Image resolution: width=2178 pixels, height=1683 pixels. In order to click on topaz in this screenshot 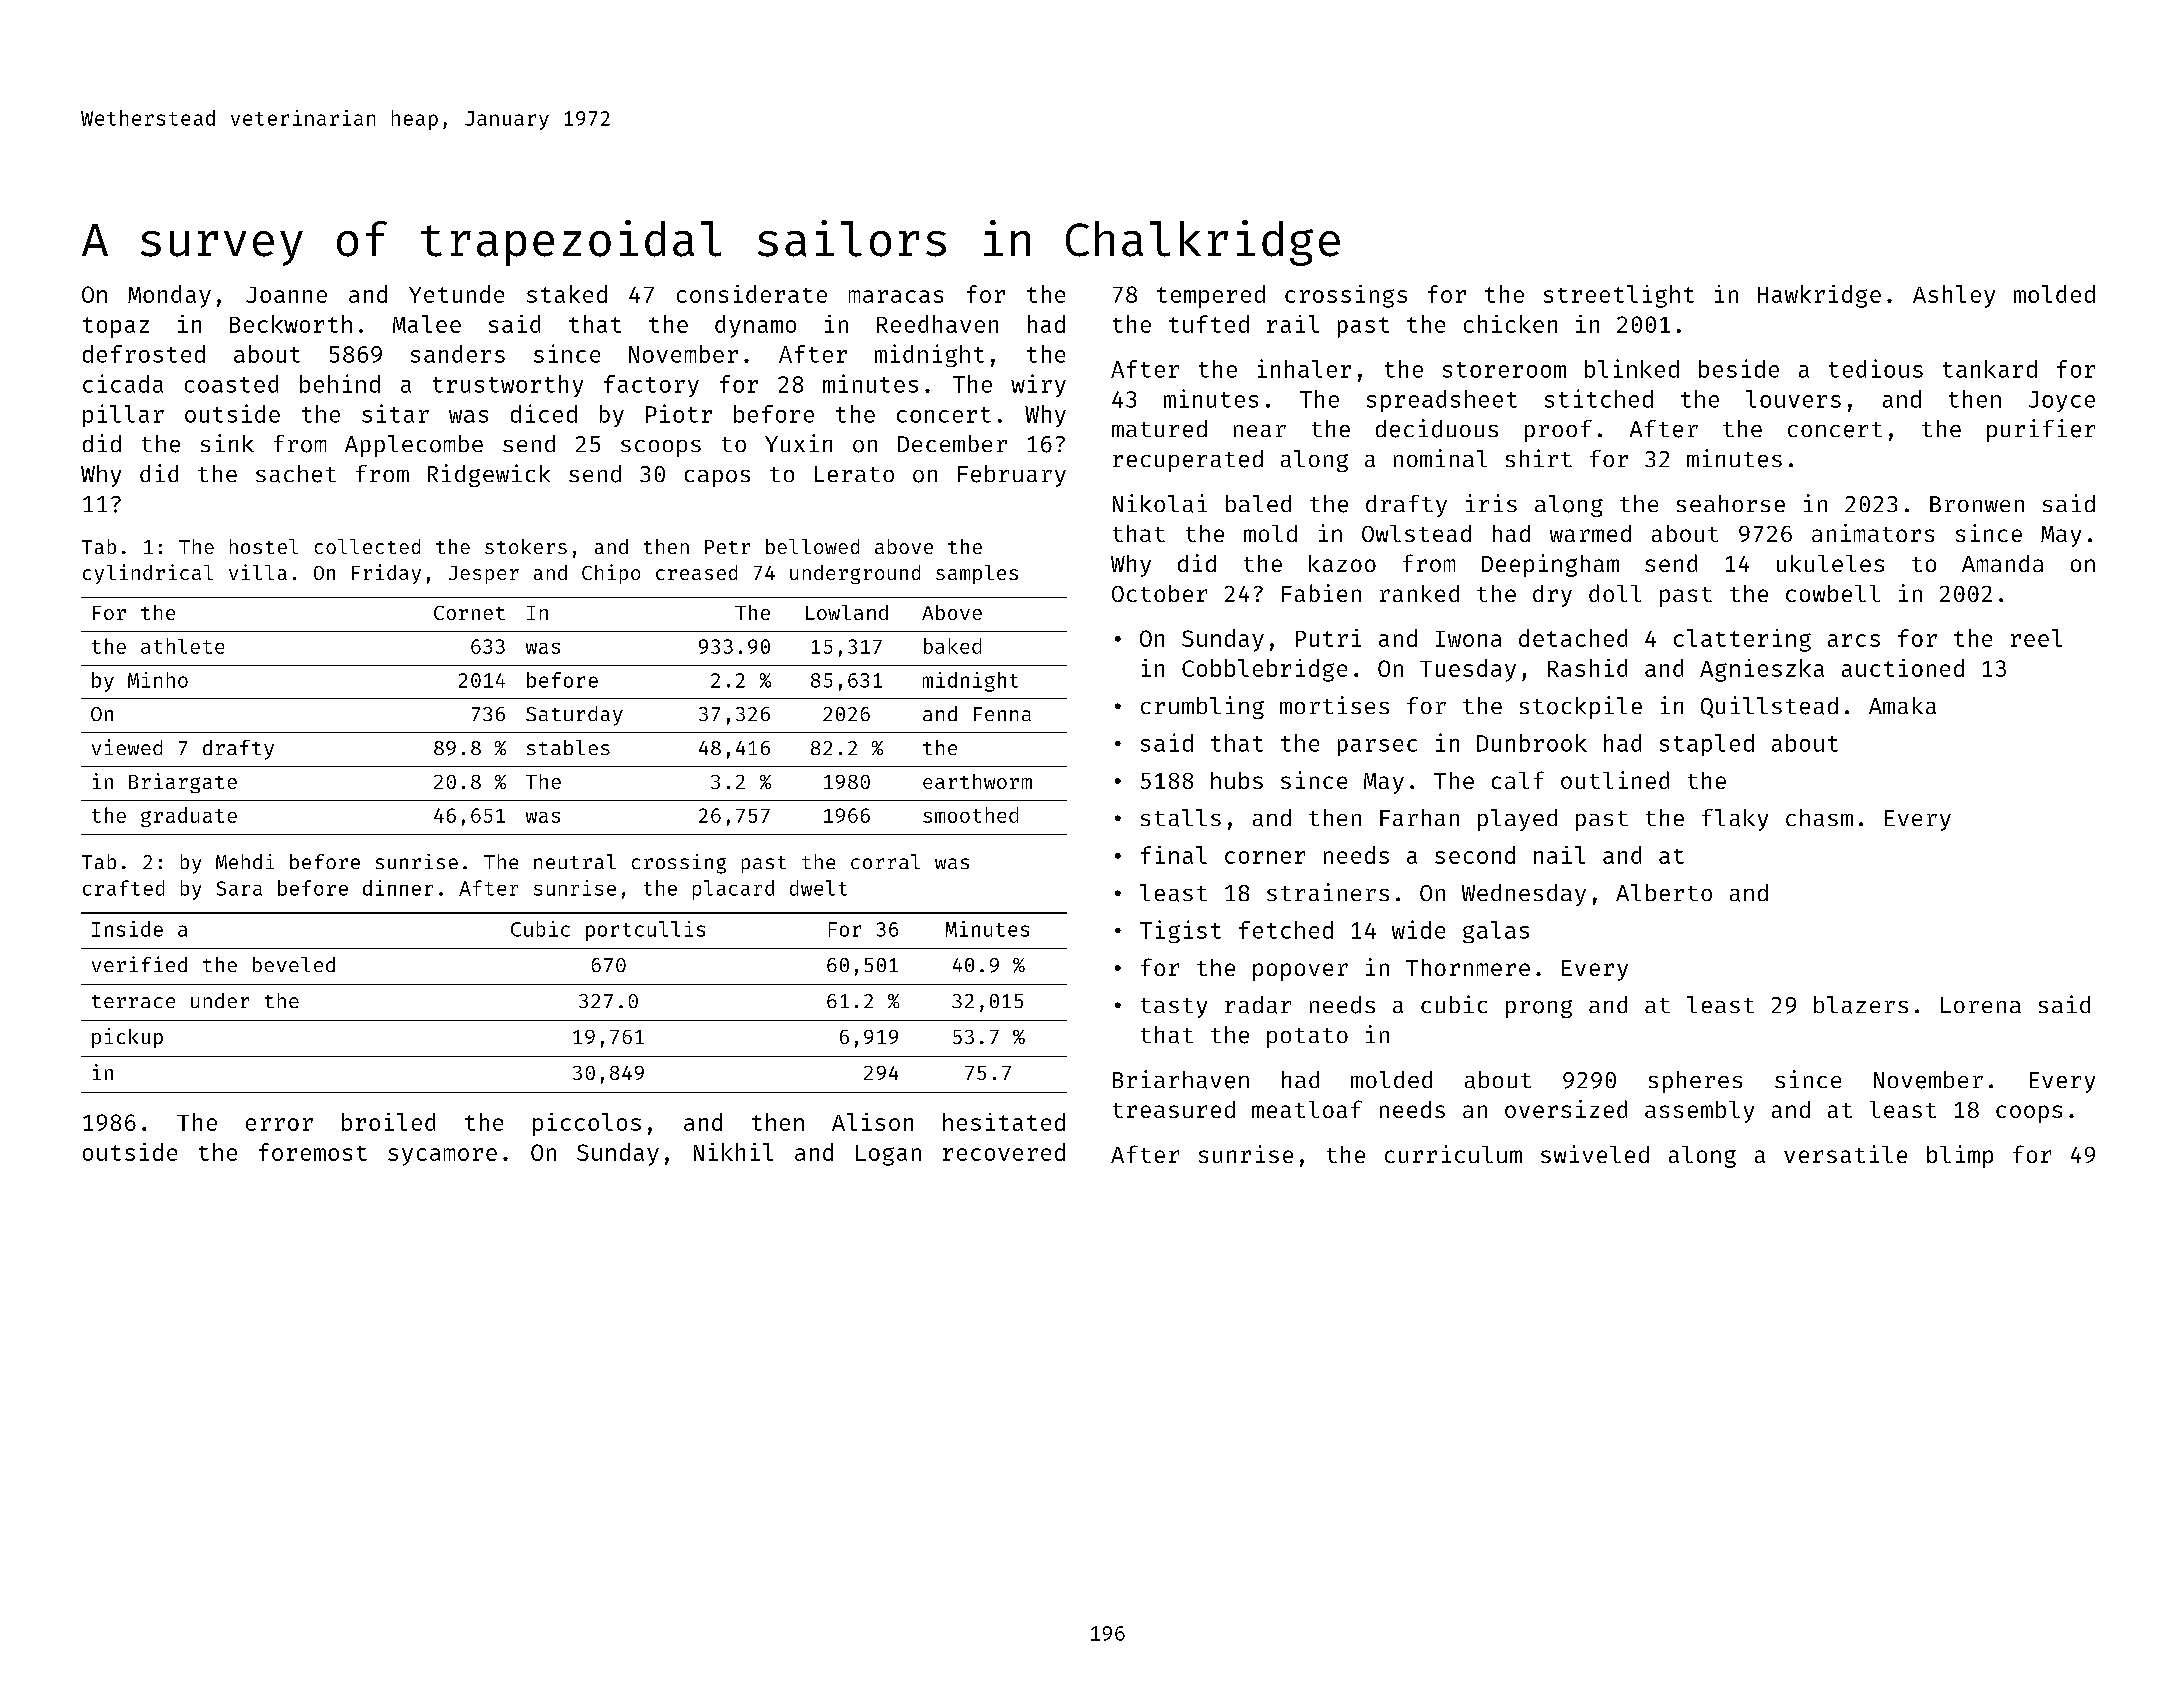, I will do `click(116, 327)`.
